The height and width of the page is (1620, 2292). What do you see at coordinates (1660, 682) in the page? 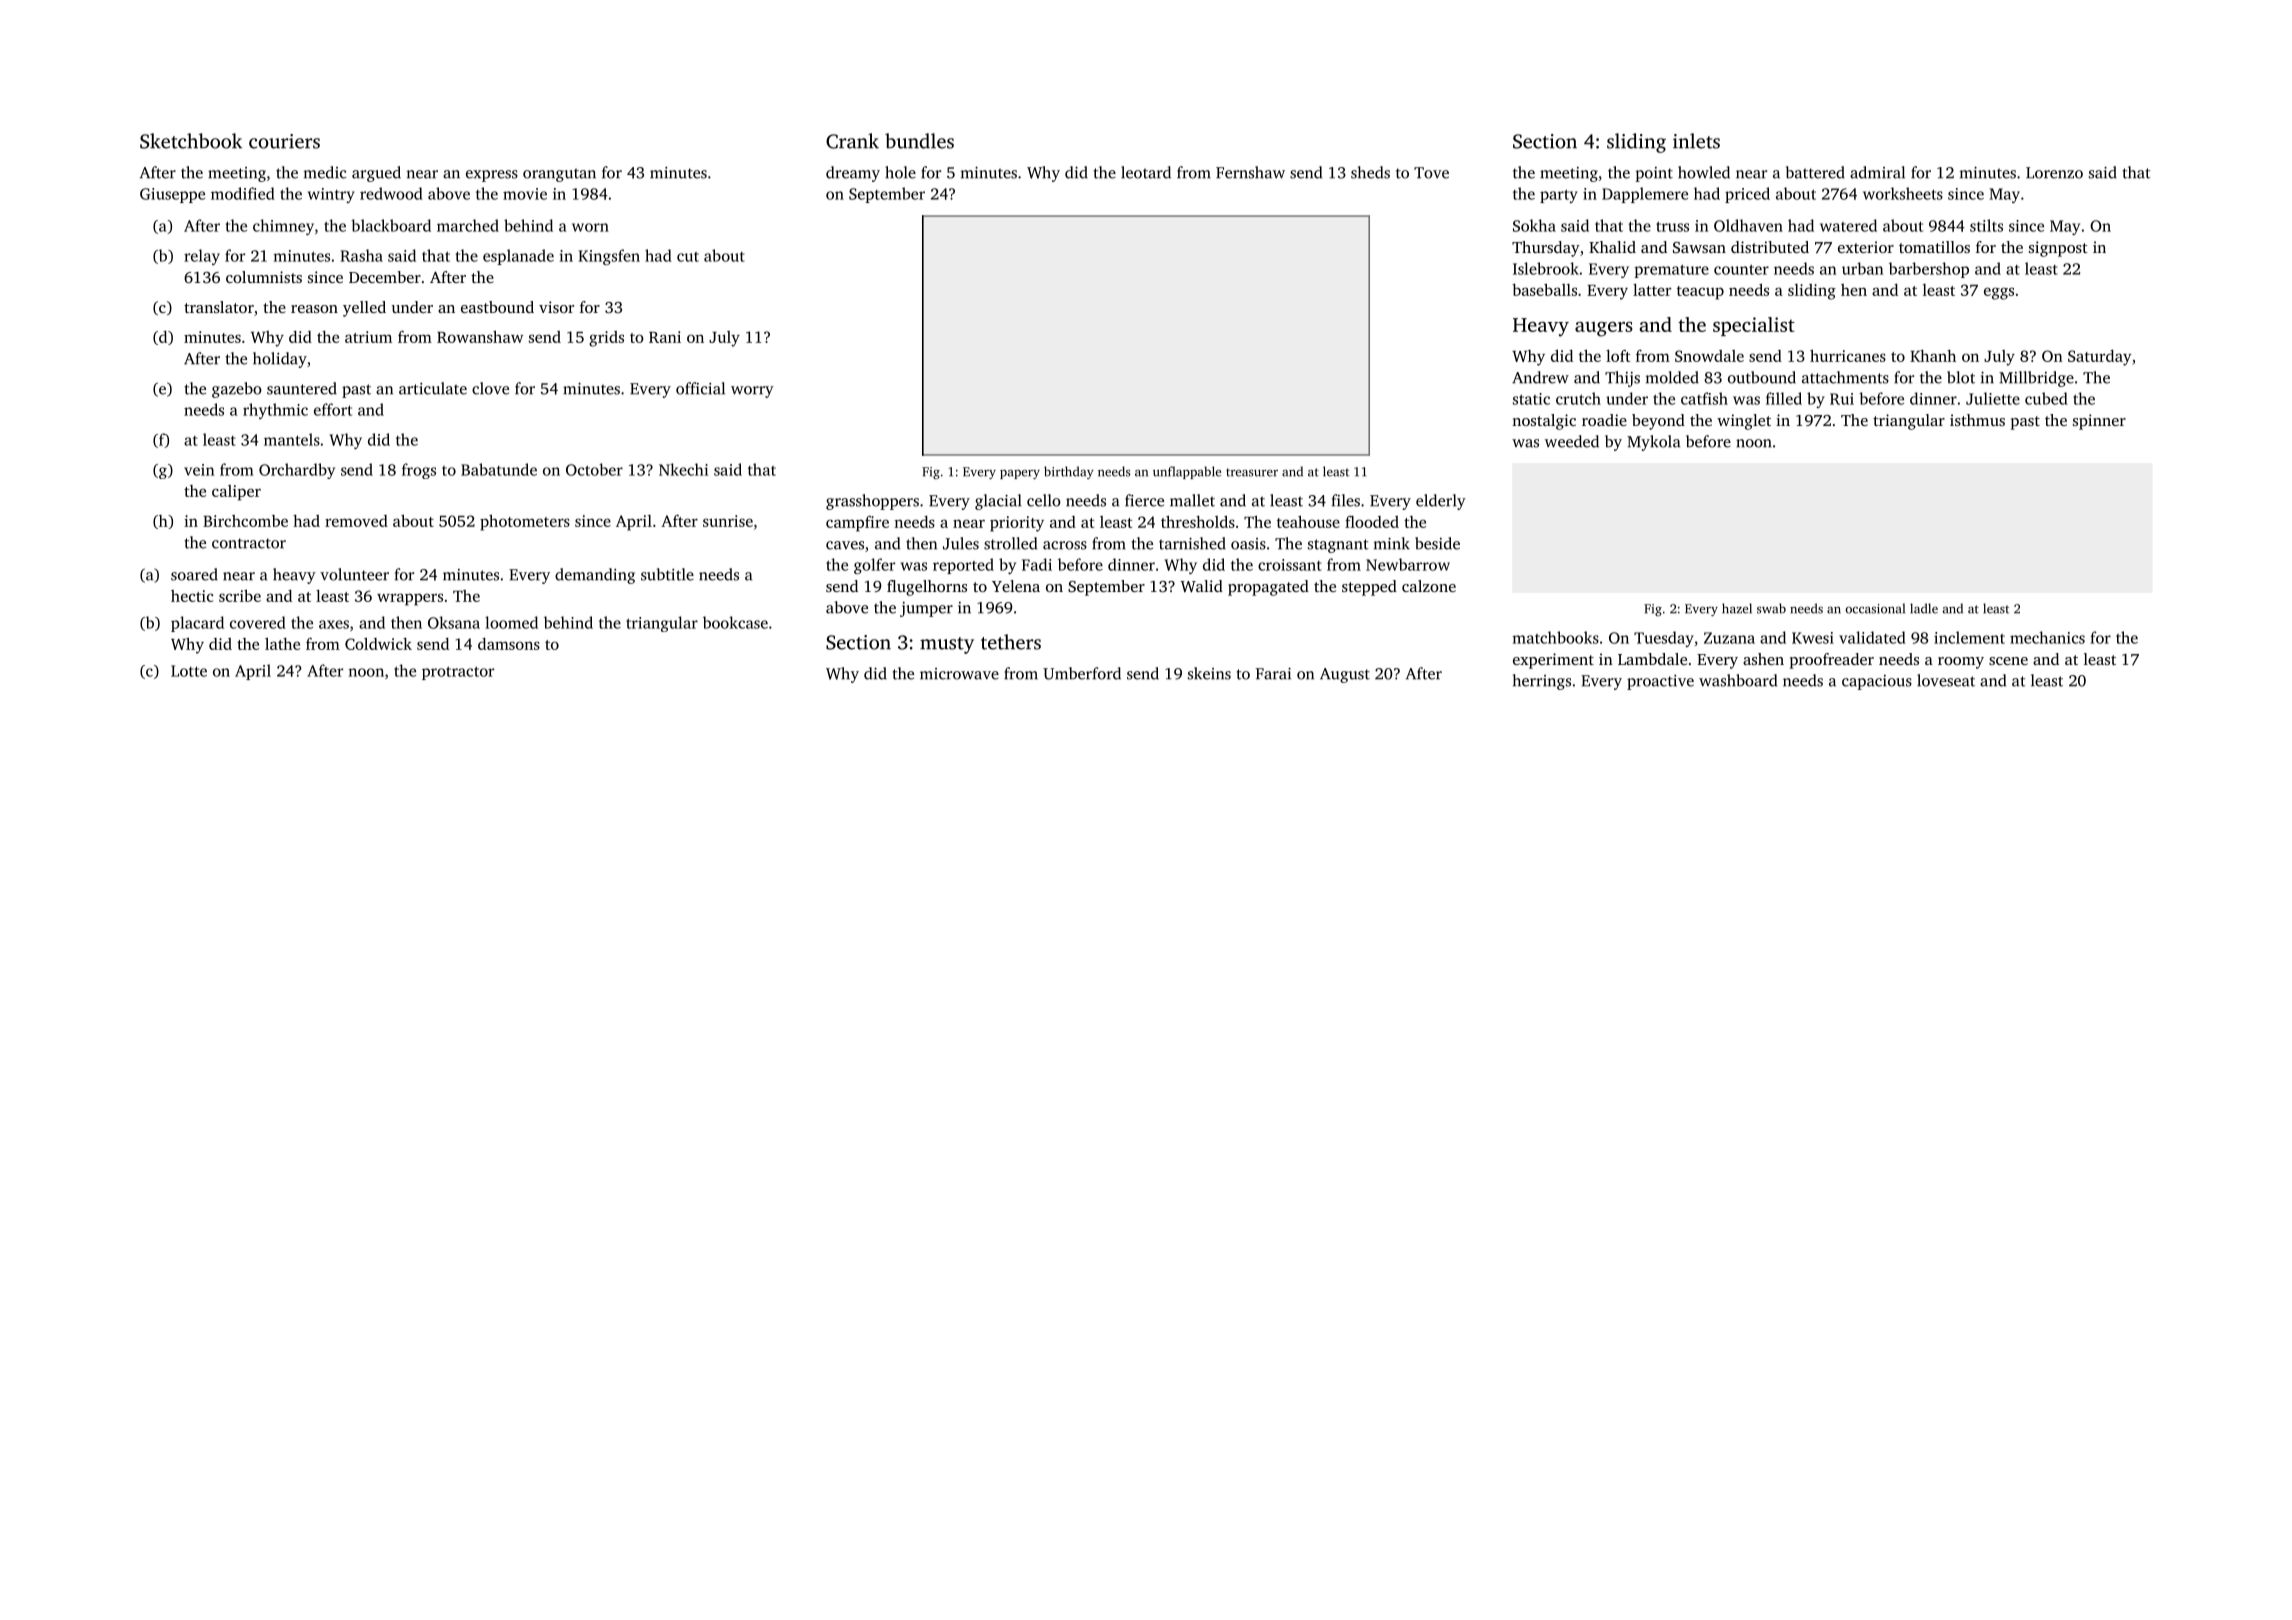
I see `proactive` at bounding box center [1660, 682].
